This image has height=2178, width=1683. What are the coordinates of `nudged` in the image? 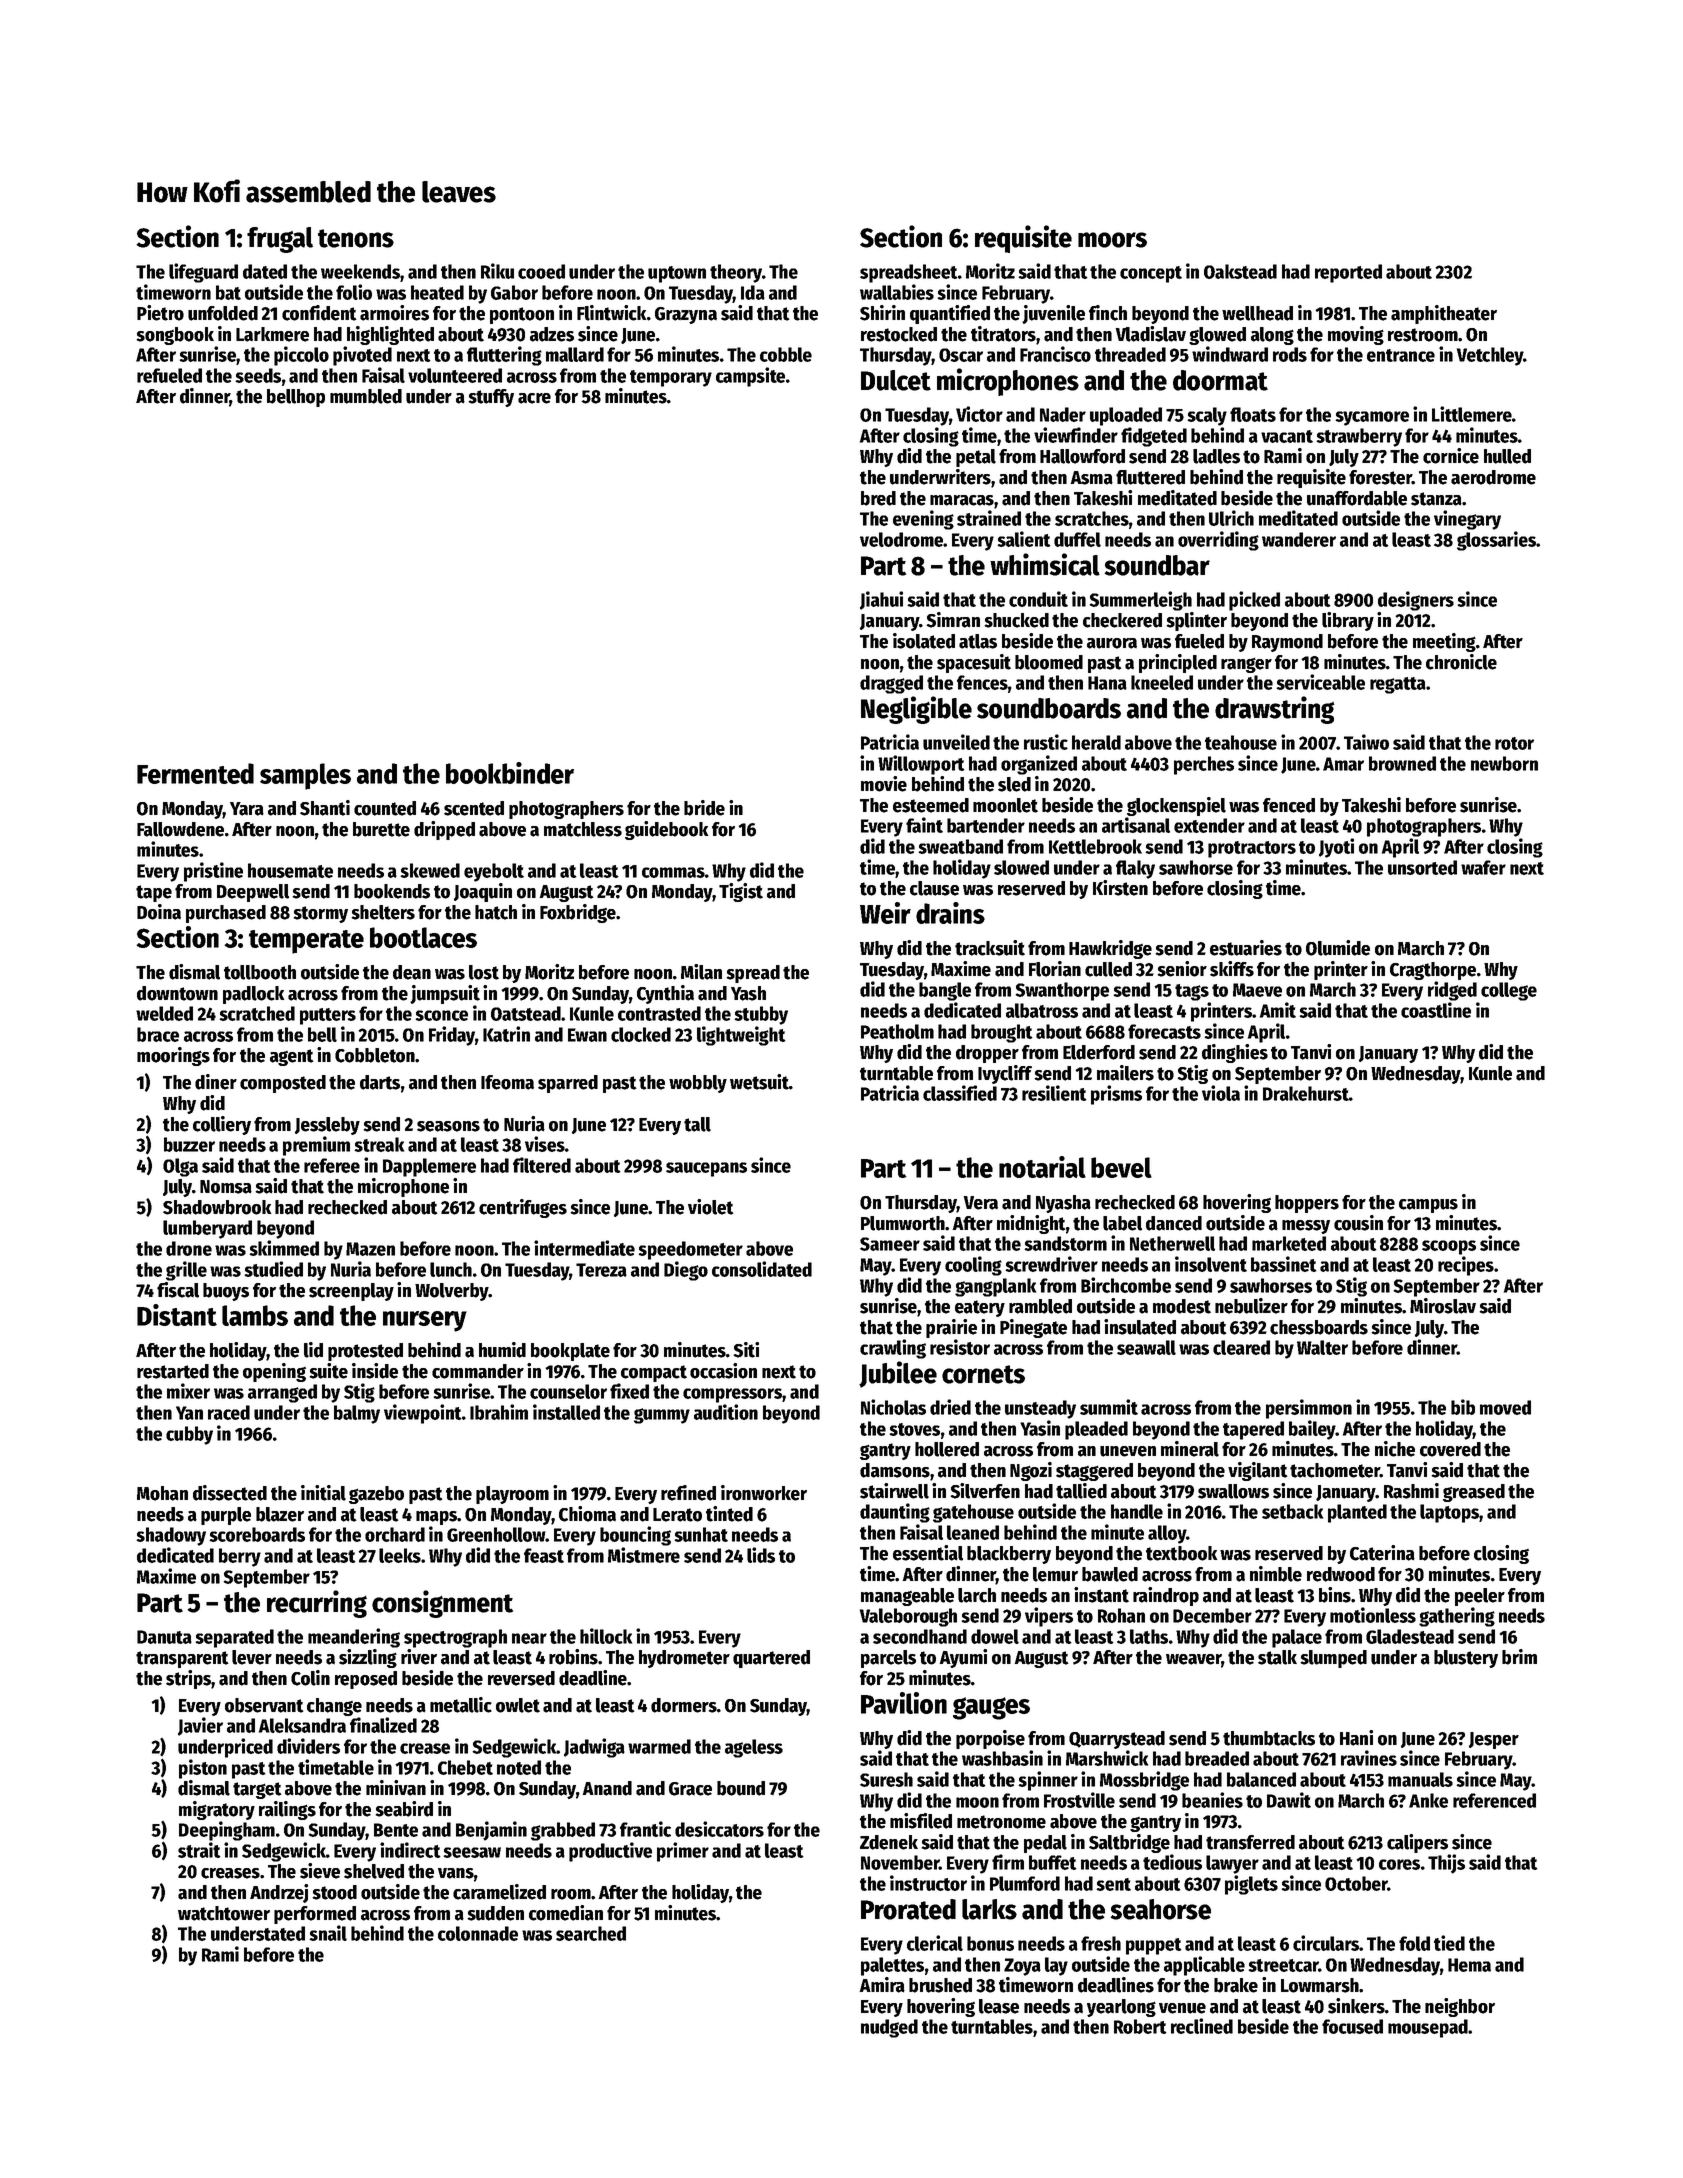 It's located at (889, 2028).
